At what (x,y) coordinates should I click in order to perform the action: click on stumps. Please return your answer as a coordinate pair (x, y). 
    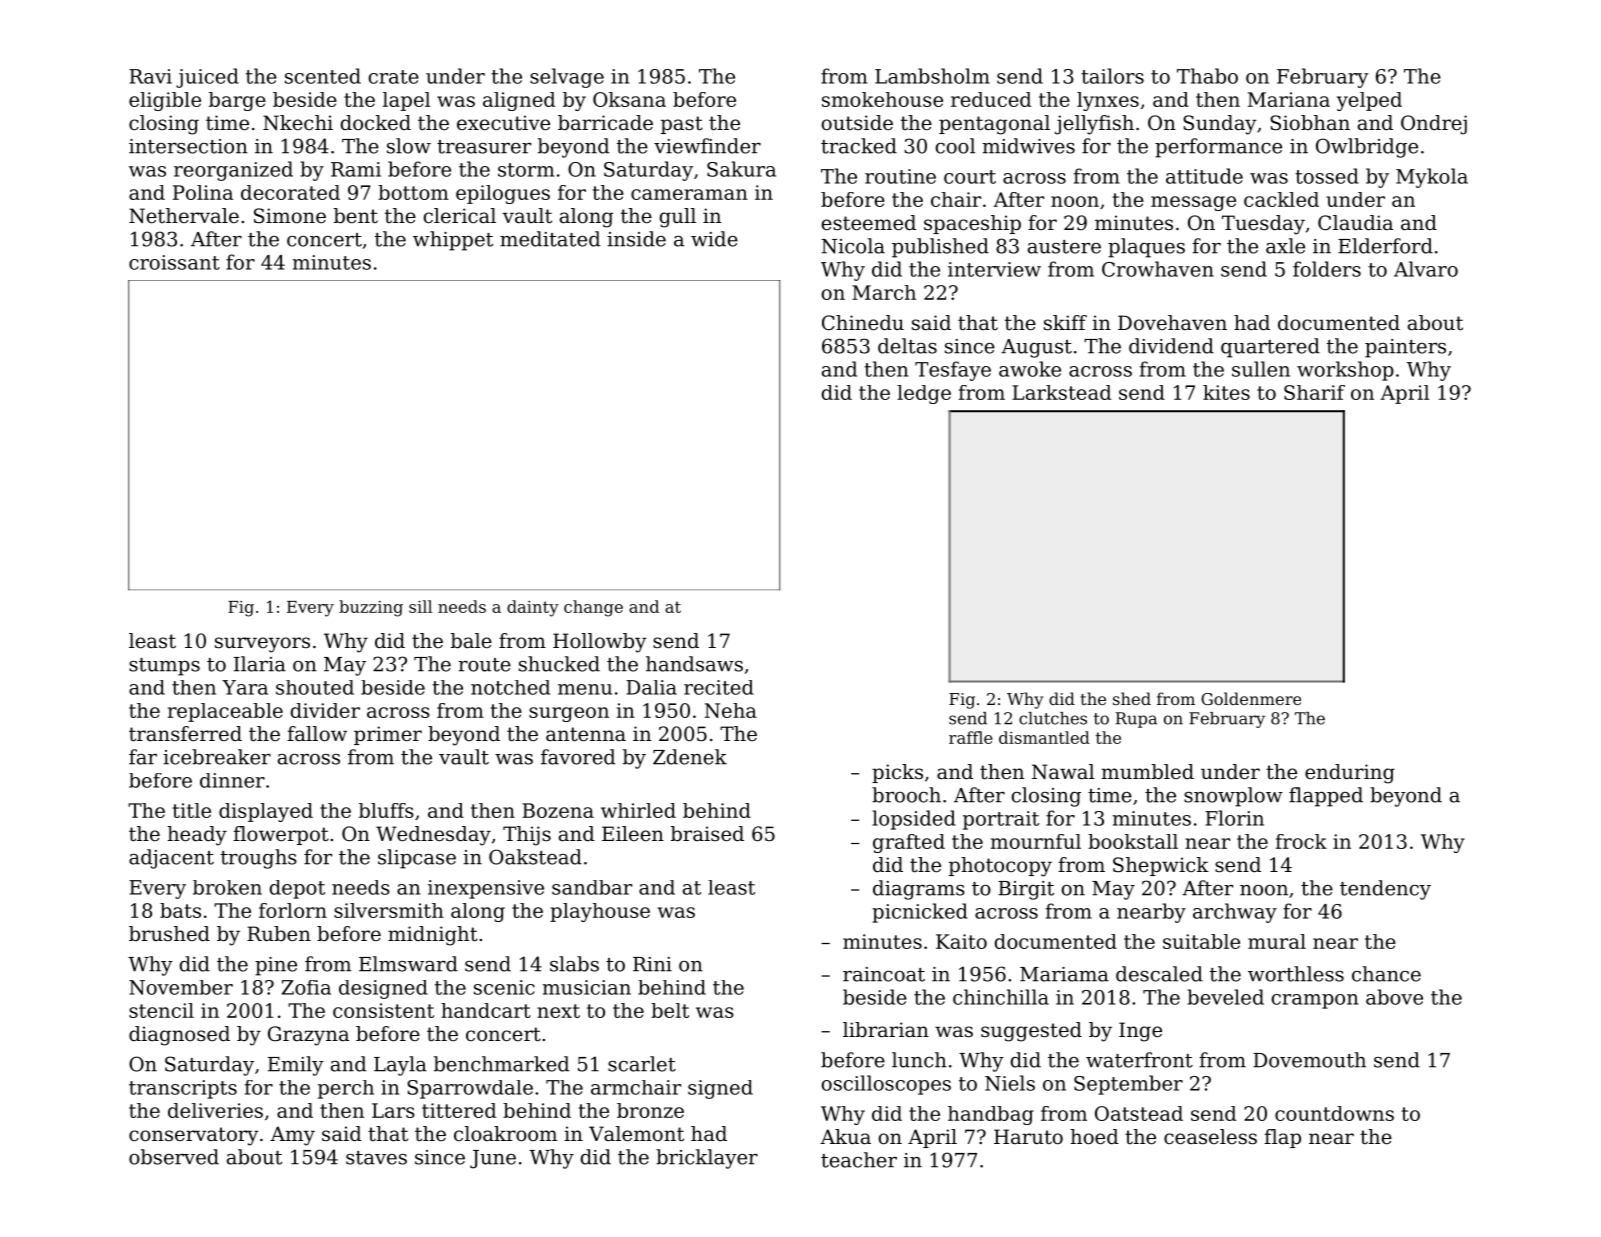
    Looking at the image, I should click on (164, 667).
